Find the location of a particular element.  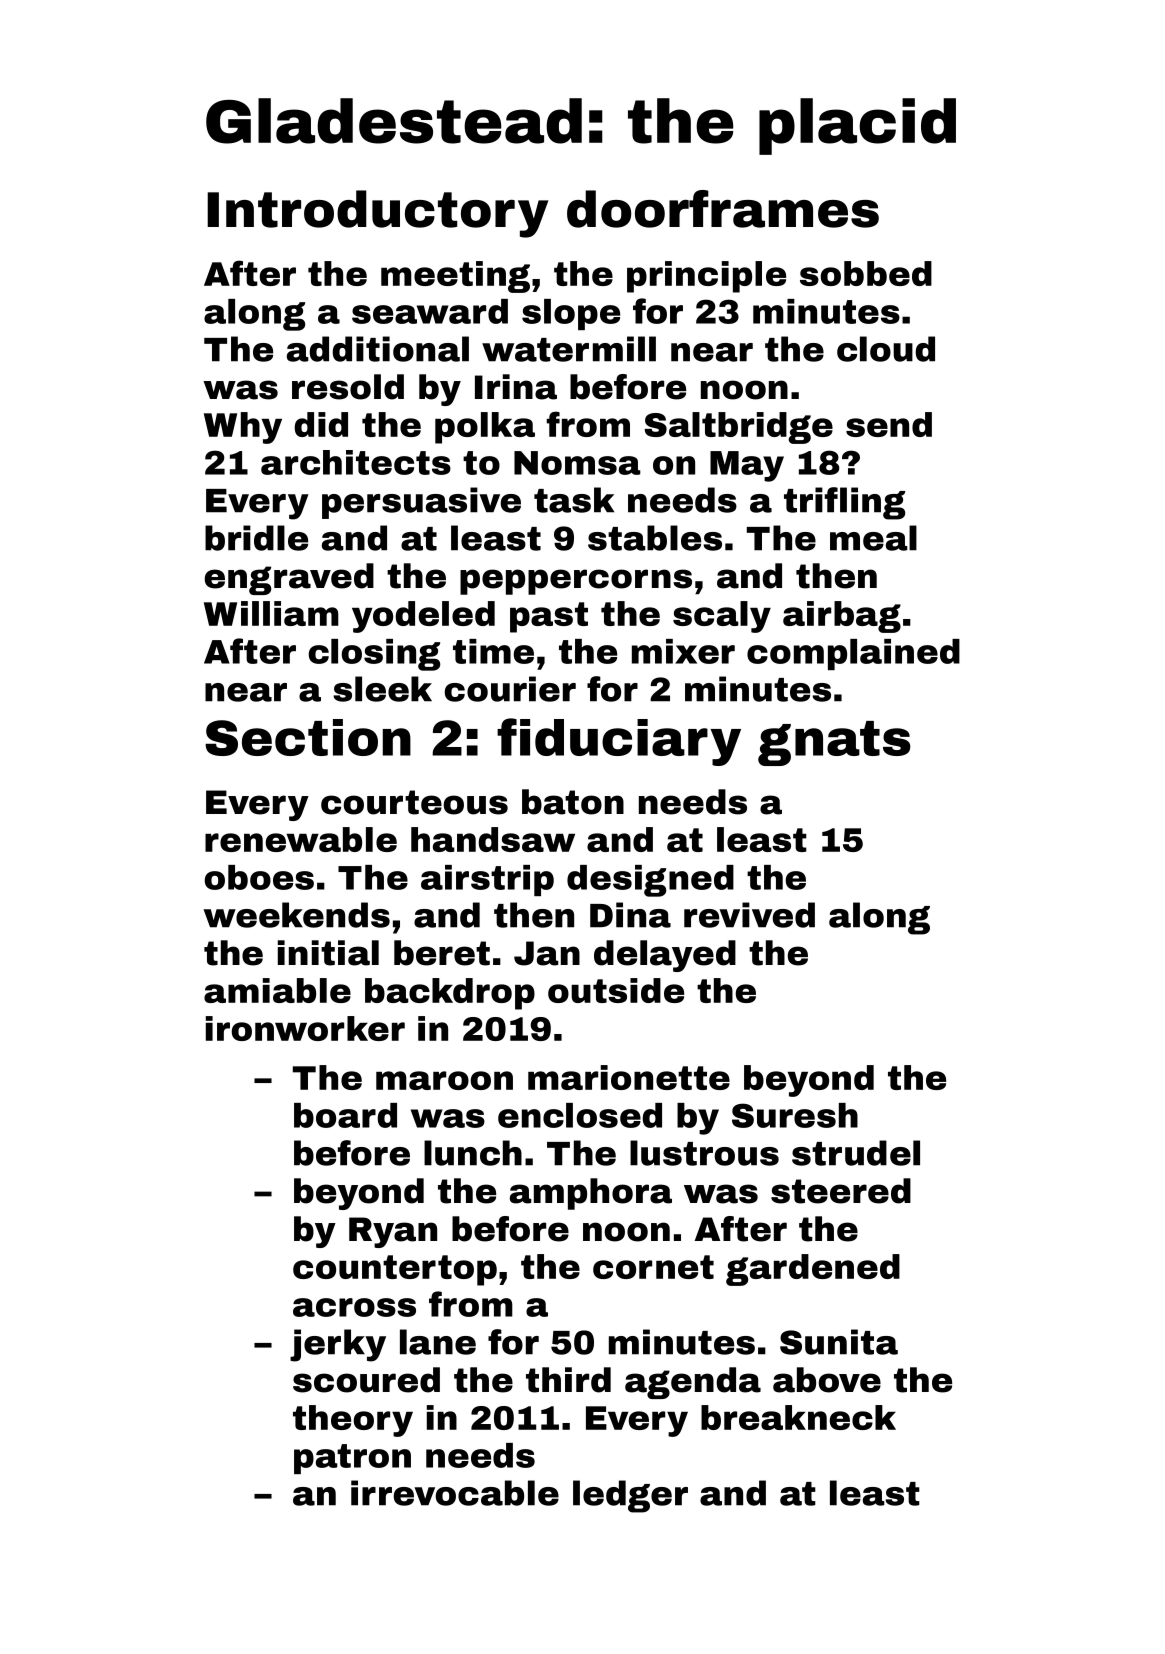

irrevocable is located at coordinates (455, 1493).
